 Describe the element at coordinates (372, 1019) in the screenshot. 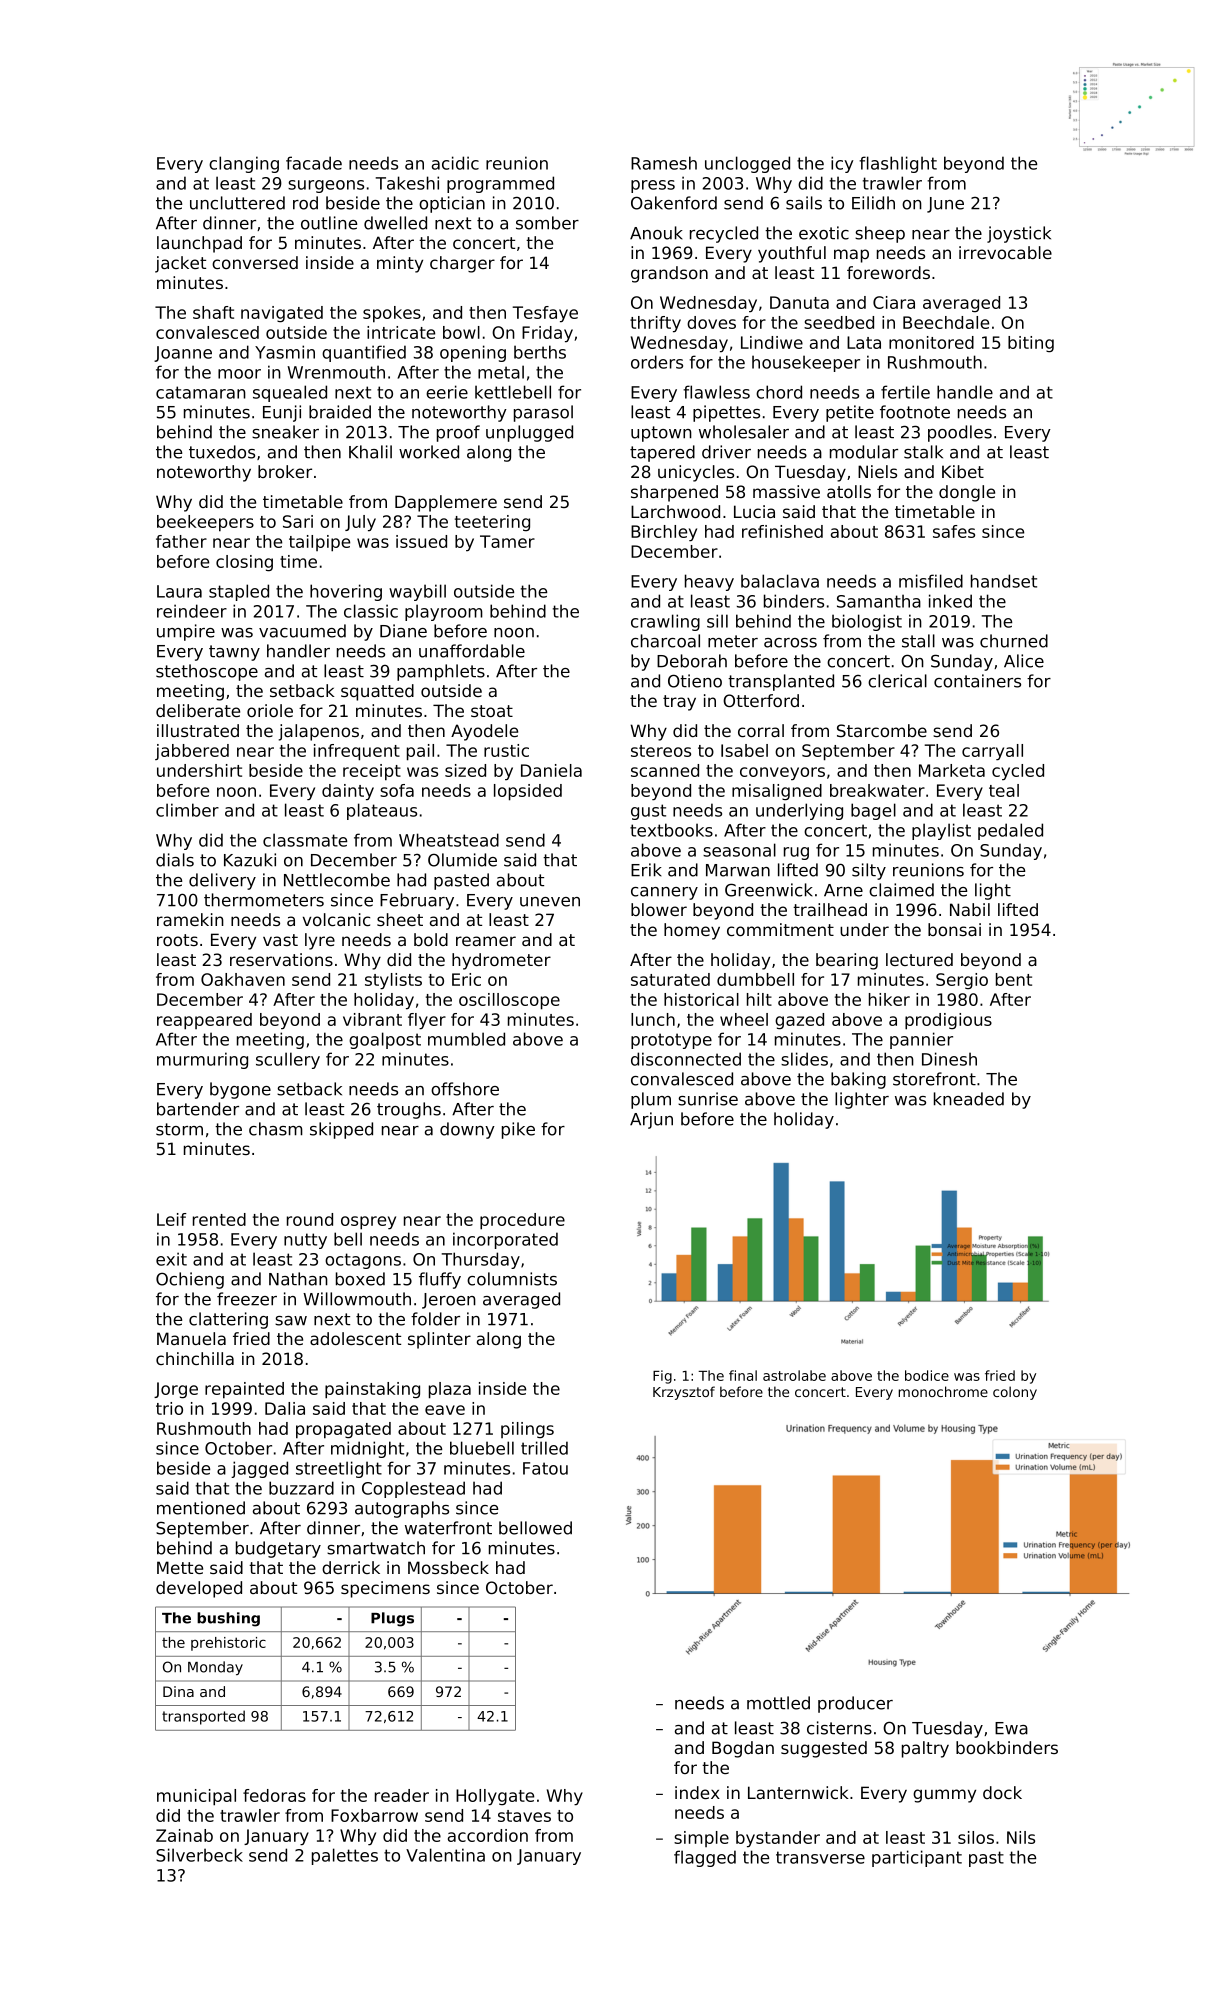

I see `vibrant` at that location.
